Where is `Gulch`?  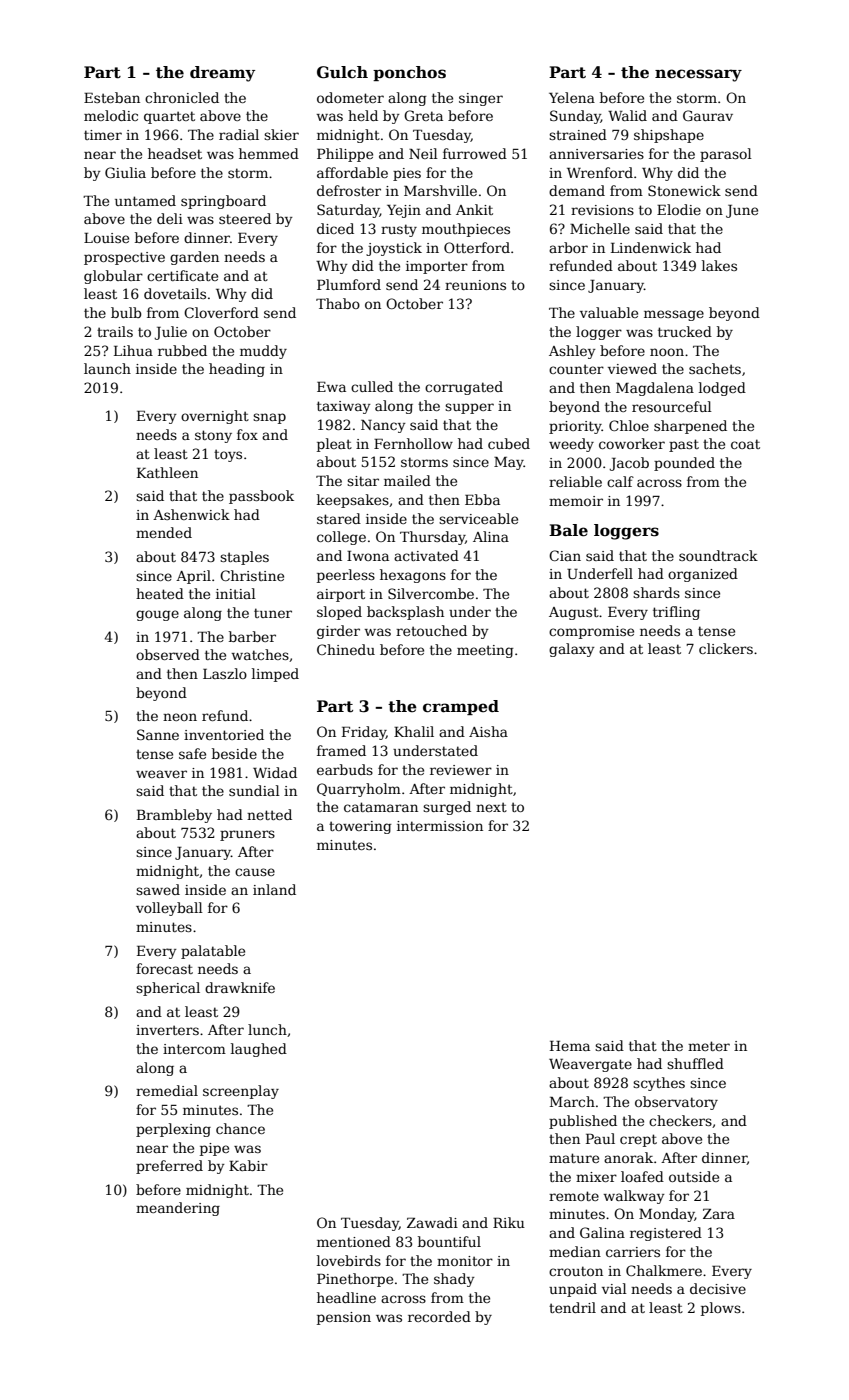 Gulch is located at coordinates (342, 72).
